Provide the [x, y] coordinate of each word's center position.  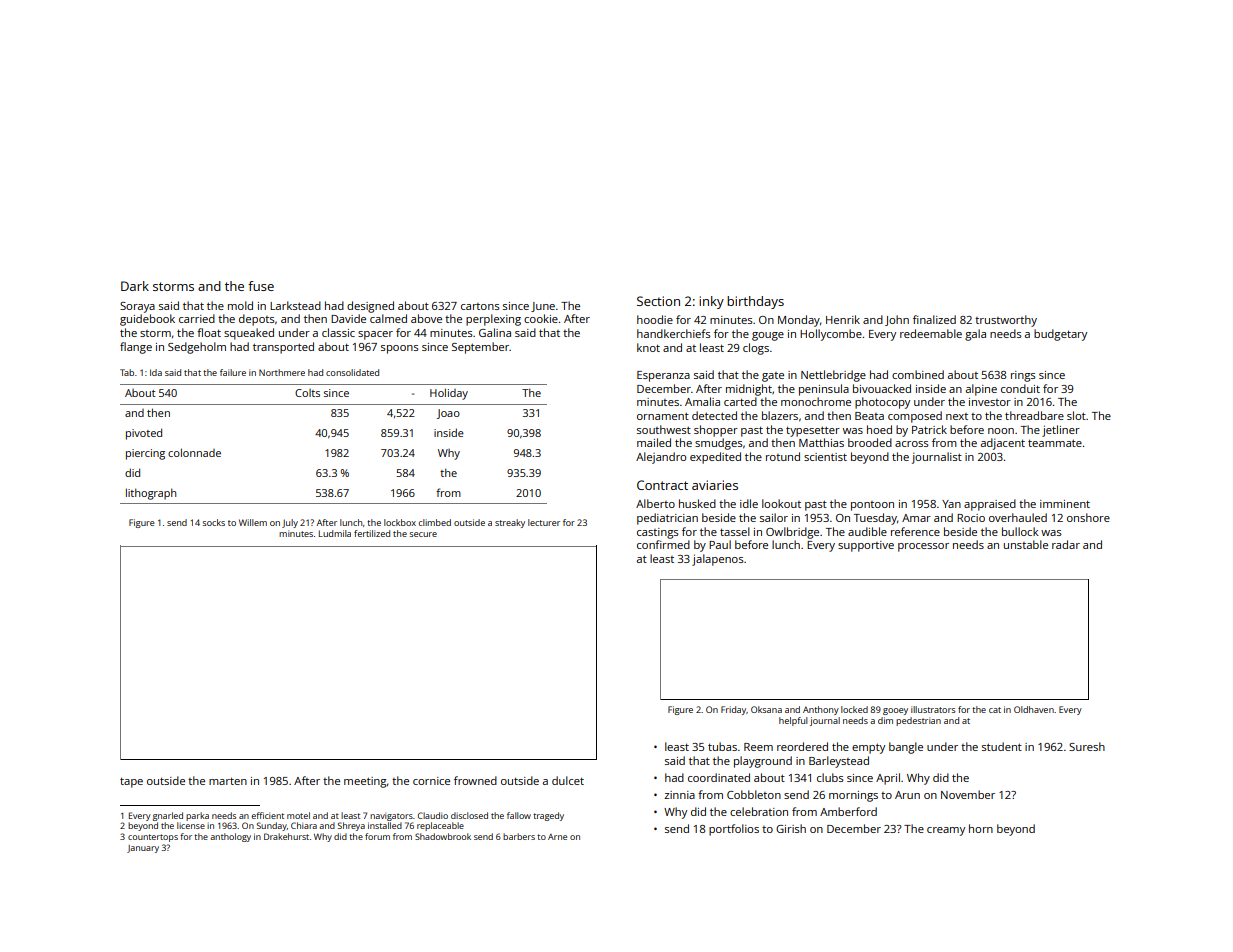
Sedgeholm [197, 348]
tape [131, 782]
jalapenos [718, 560]
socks [214, 522]
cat [995, 710]
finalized [934, 319]
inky [711, 302]
